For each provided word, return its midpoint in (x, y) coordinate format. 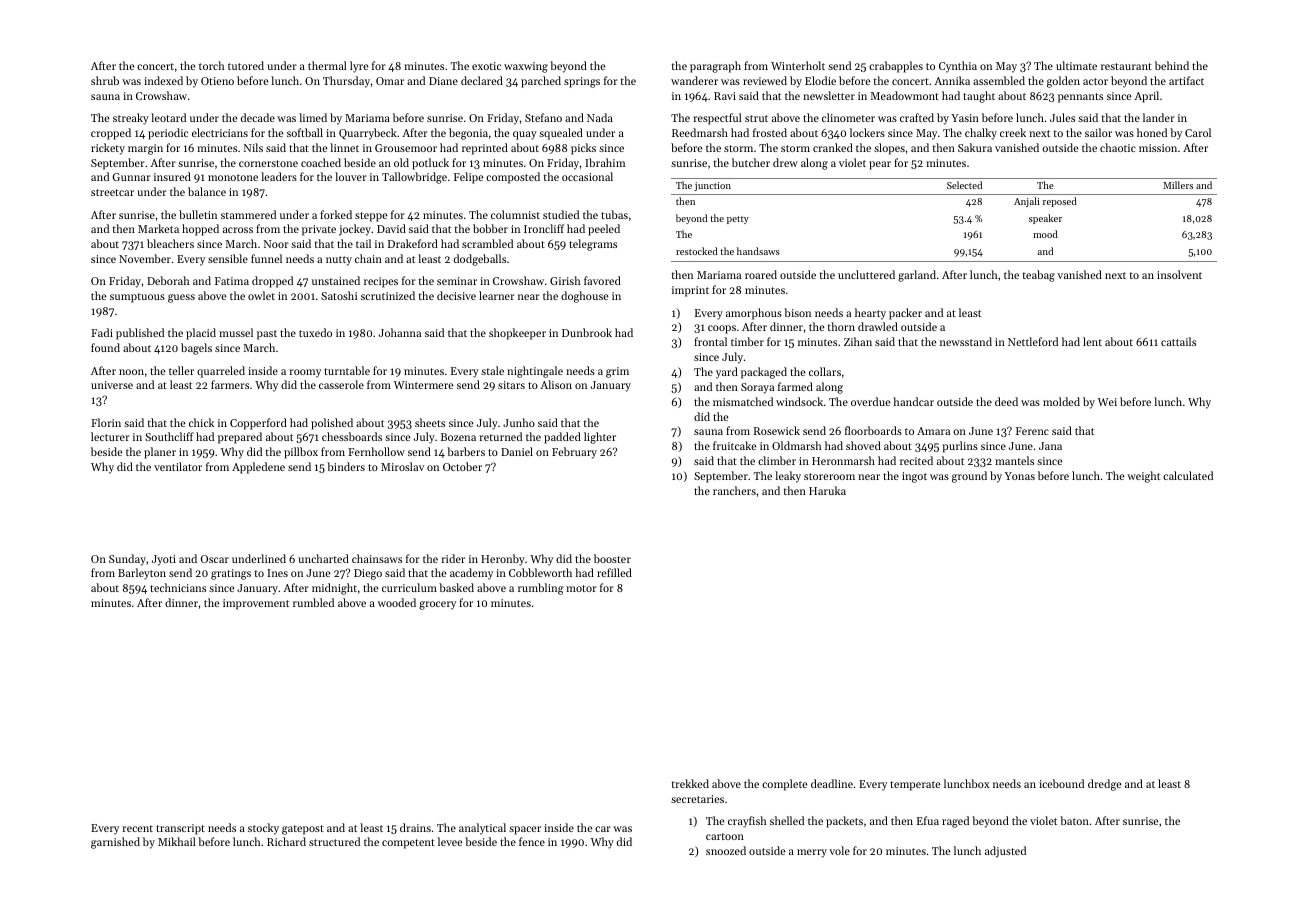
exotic (486, 66)
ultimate (1076, 65)
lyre (359, 67)
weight (1143, 477)
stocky (263, 829)
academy (471, 574)
